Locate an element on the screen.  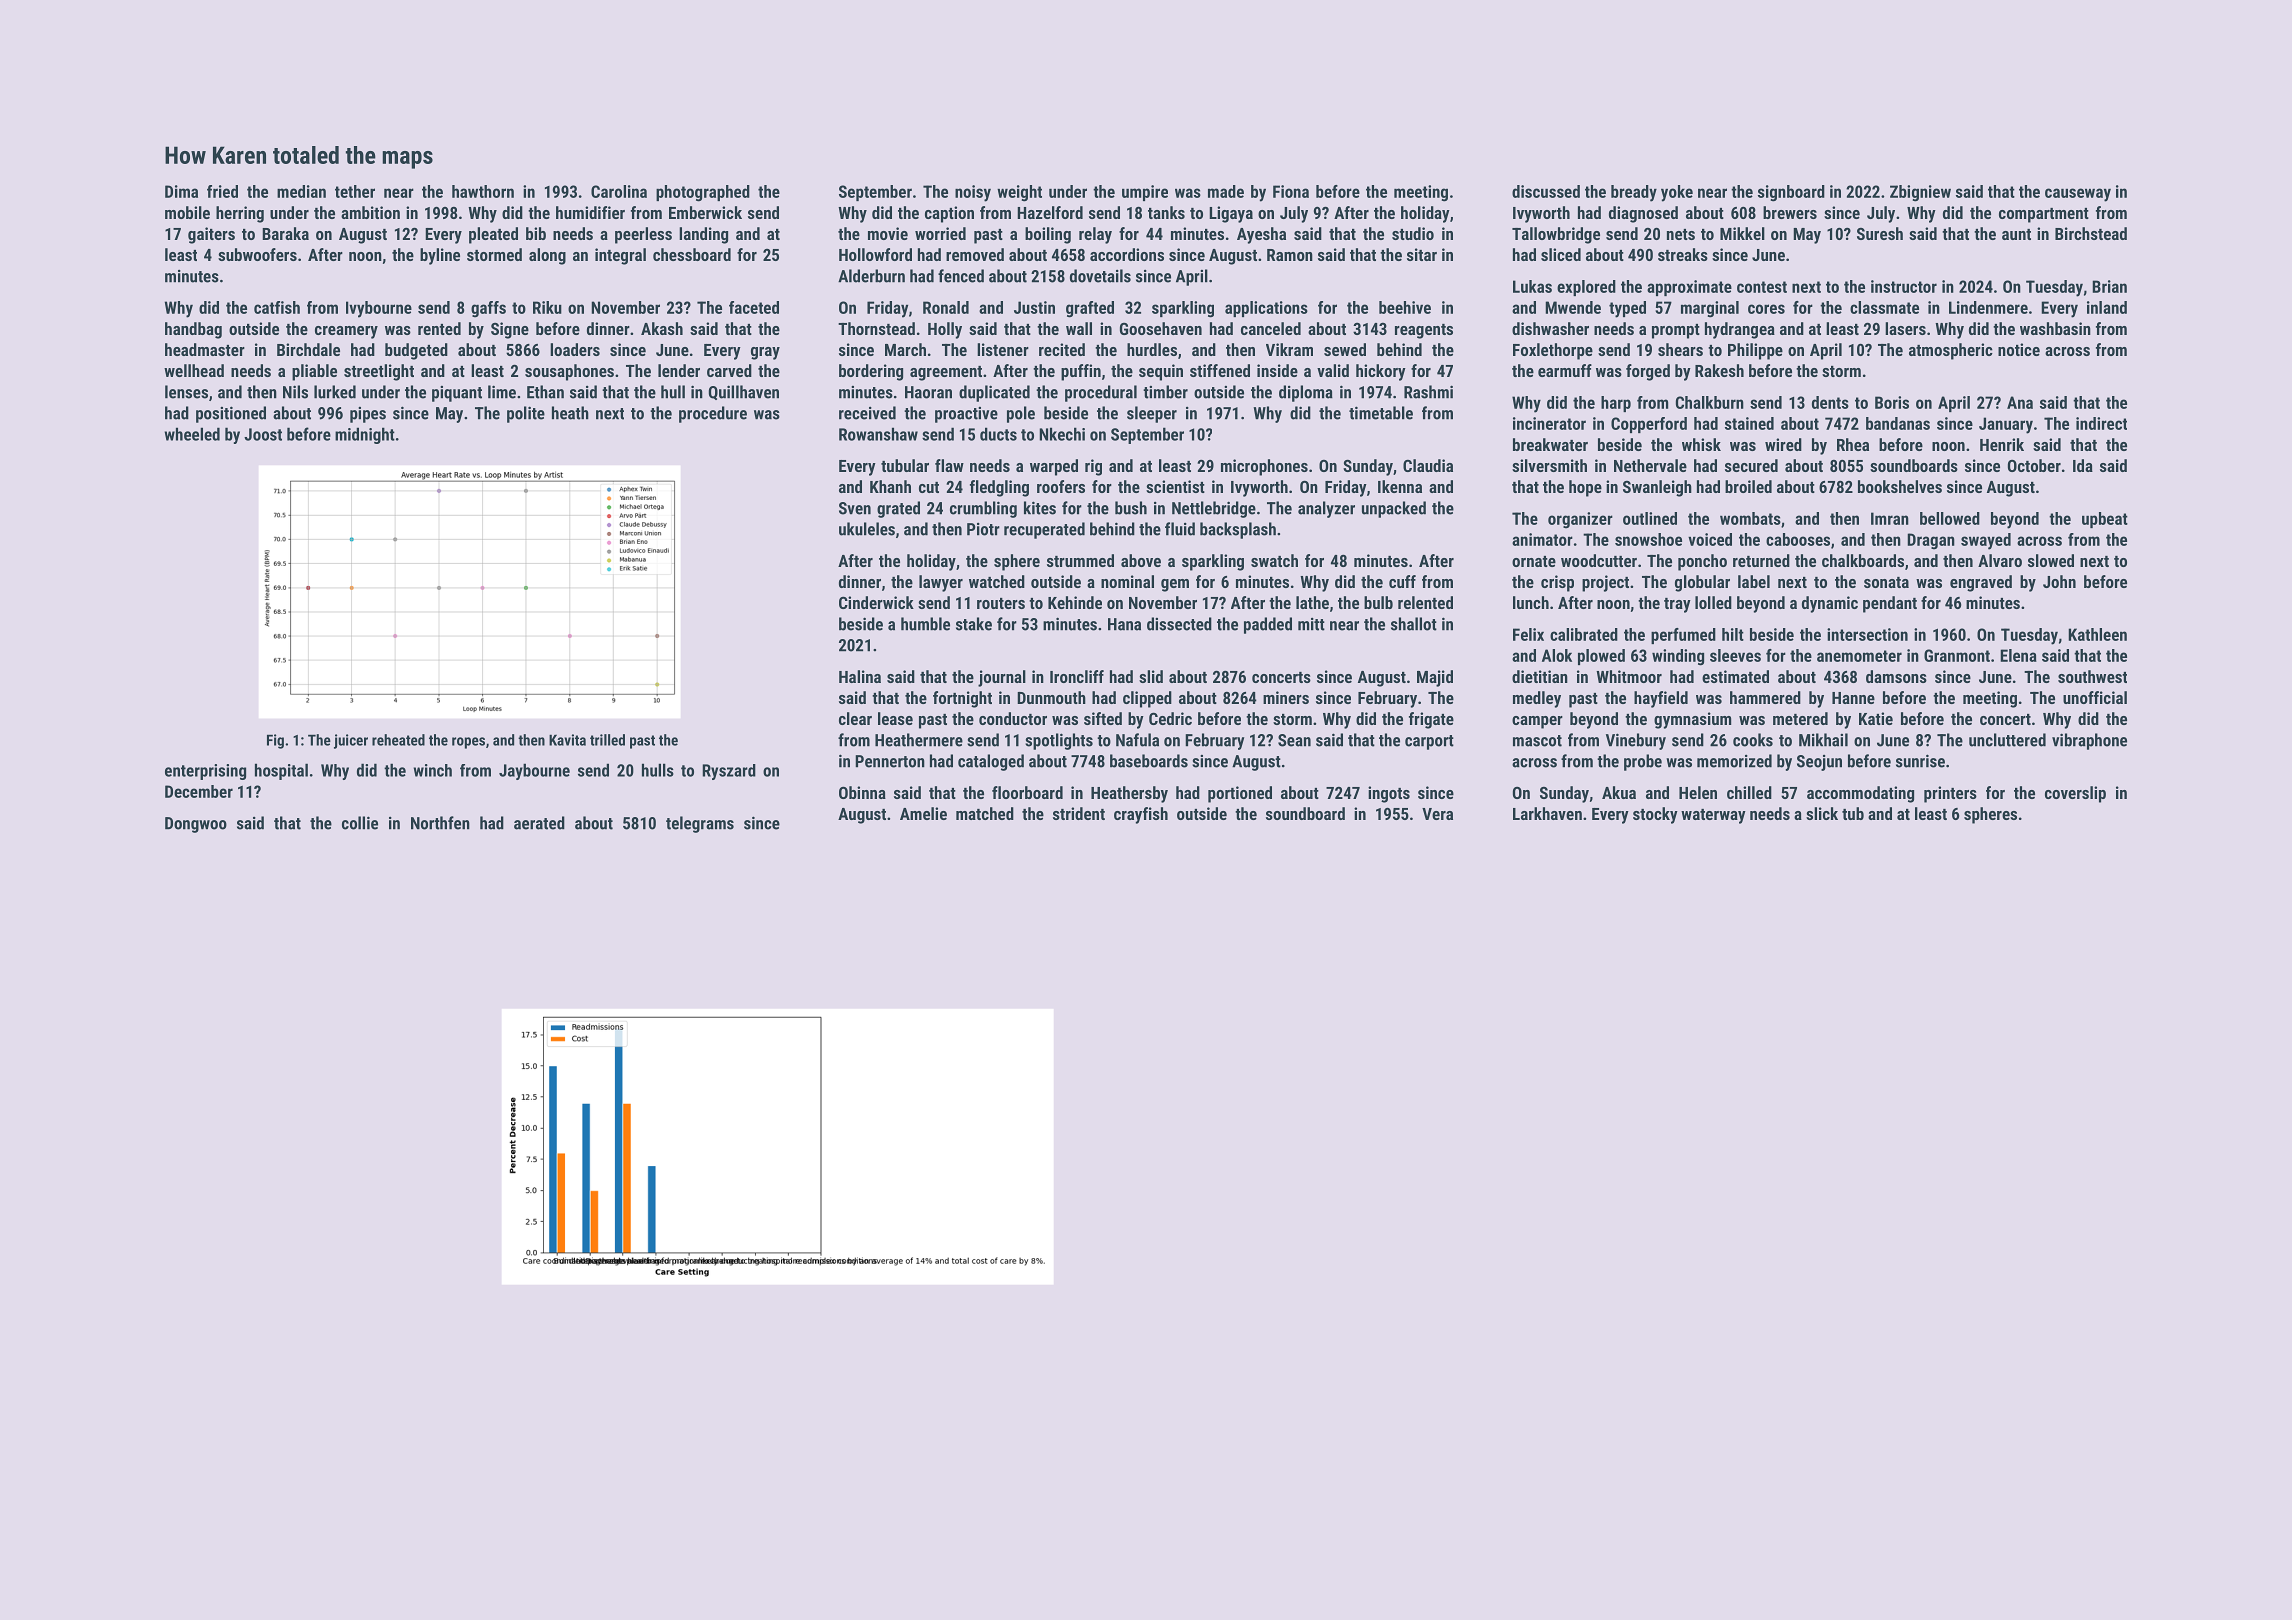
reheated is located at coordinates (398, 740).
